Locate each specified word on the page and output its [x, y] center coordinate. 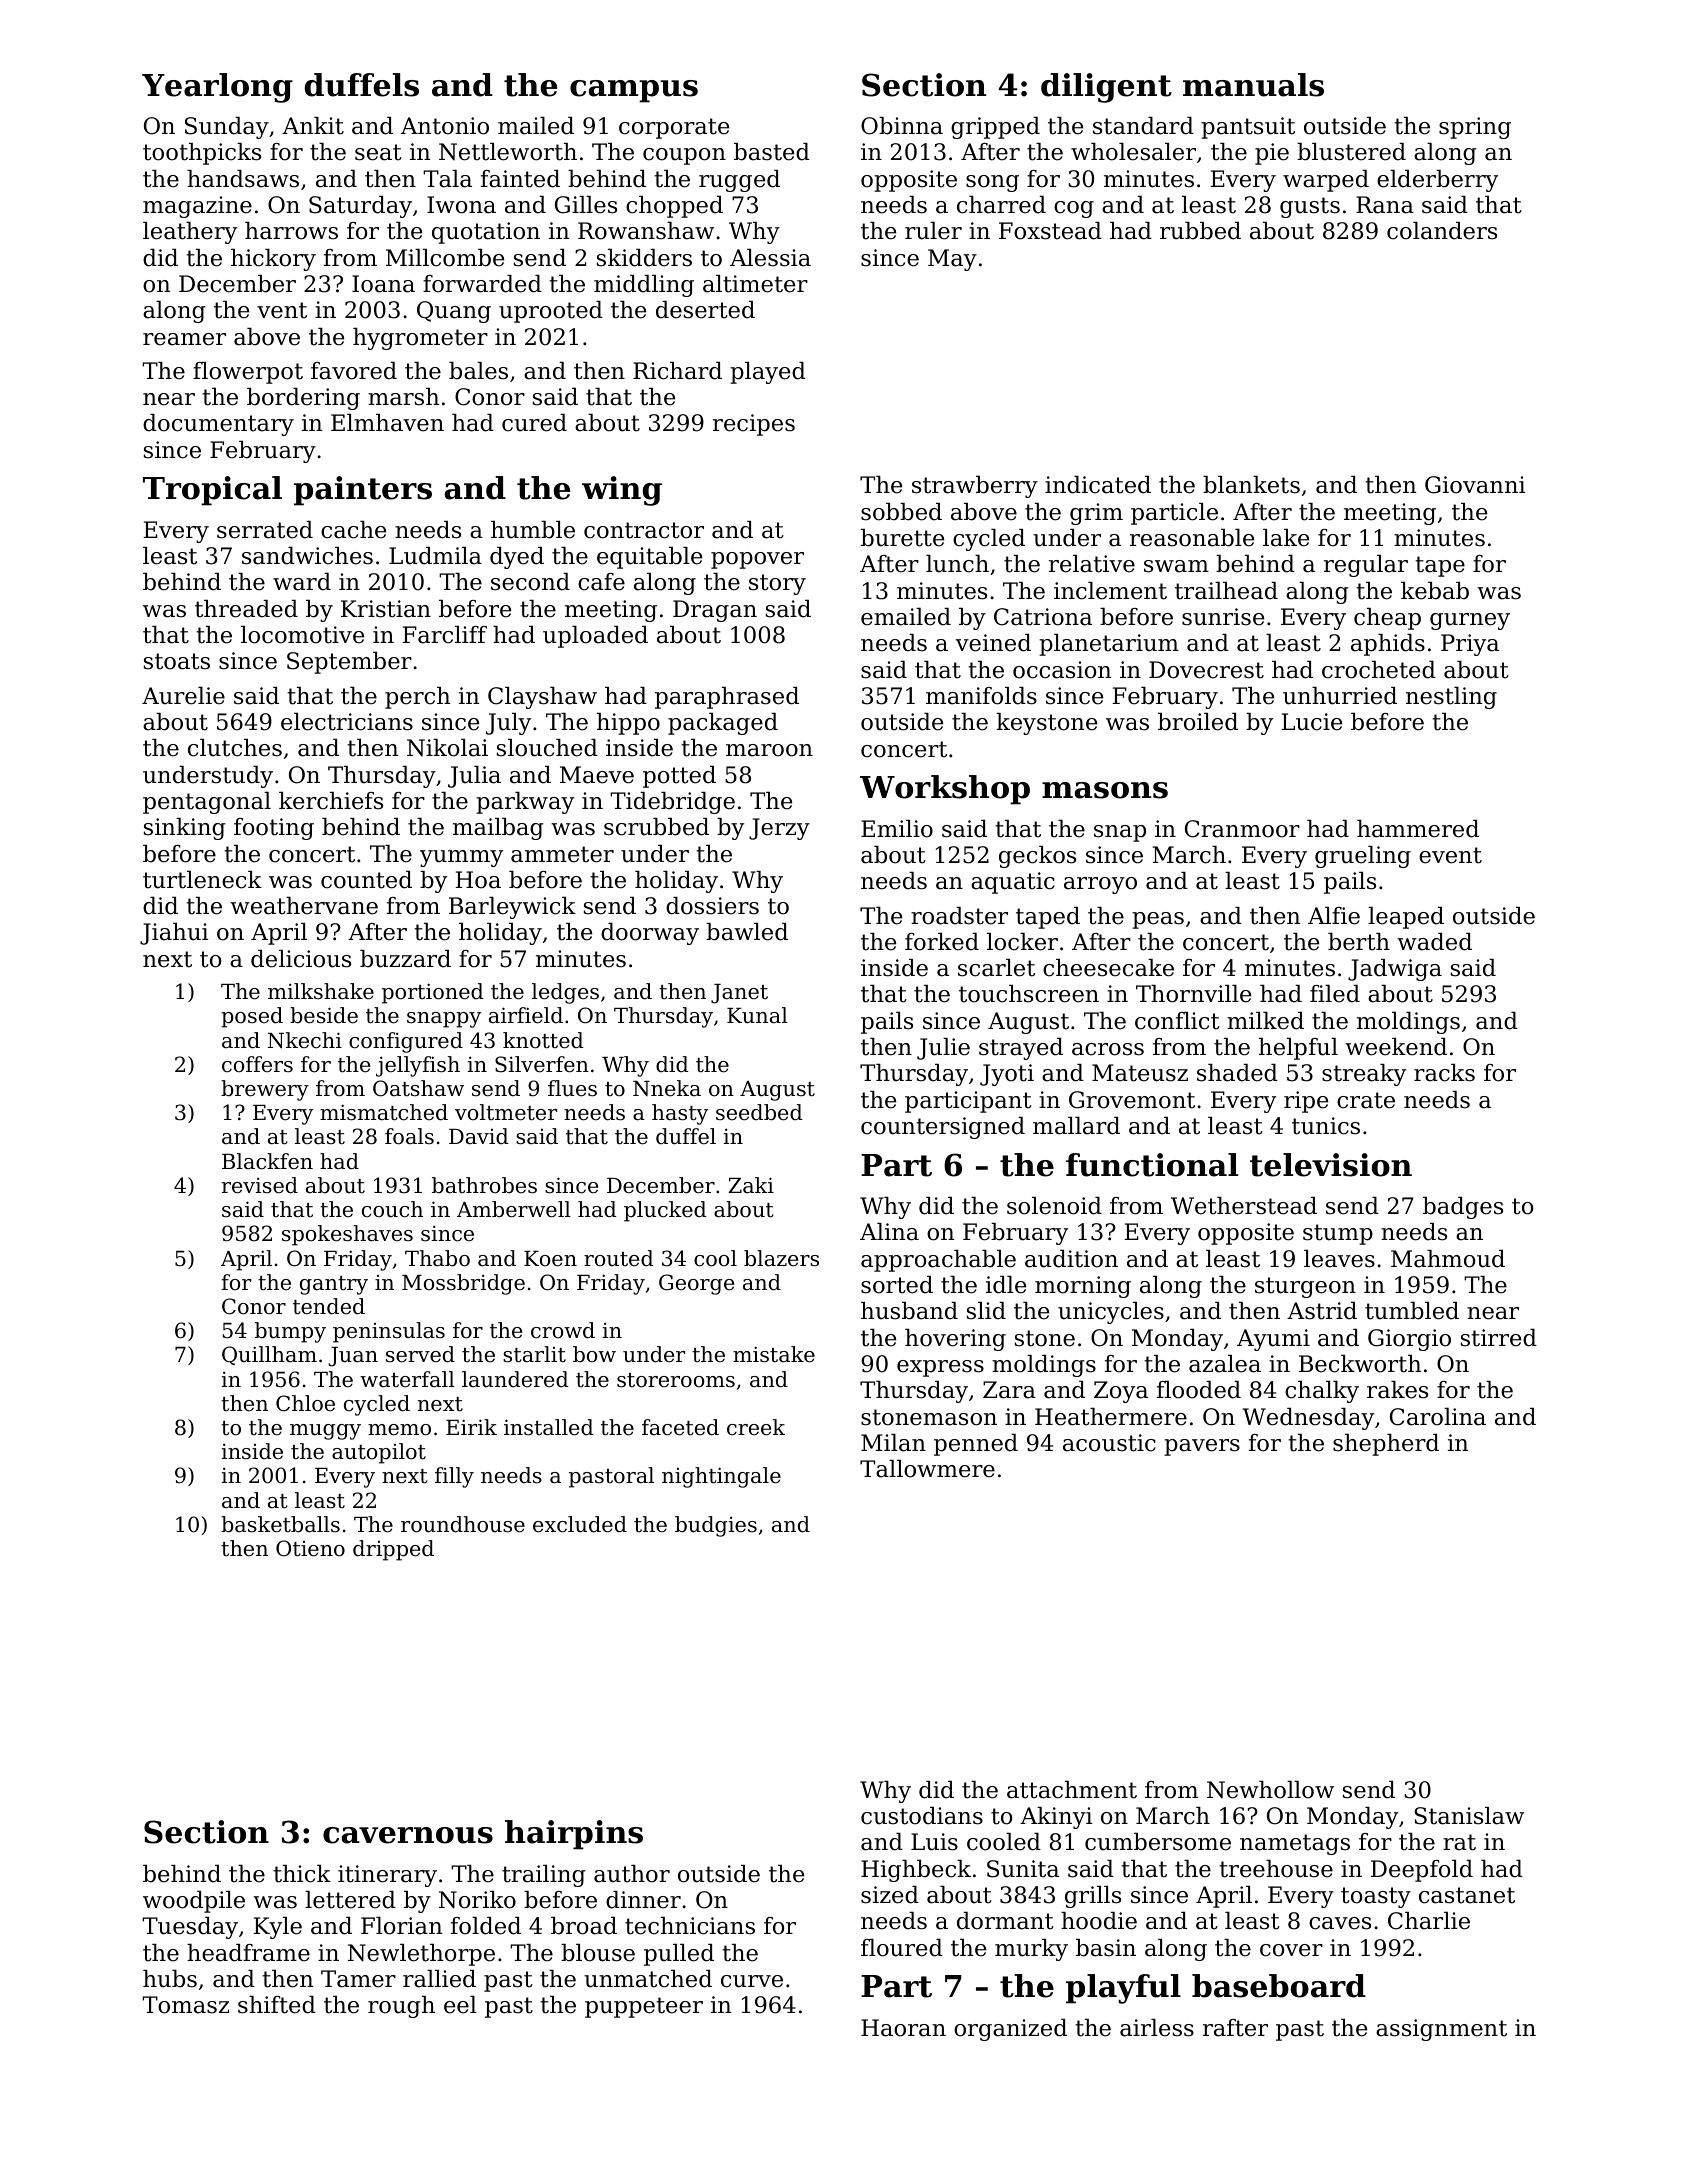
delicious [301, 959]
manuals [1253, 85]
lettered [350, 1900]
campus [634, 91]
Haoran [903, 2028]
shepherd [1386, 1445]
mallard [1076, 1126]
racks [1444, 1073]
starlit [534, 1354]
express [940, 1368]
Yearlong [217, 88]
